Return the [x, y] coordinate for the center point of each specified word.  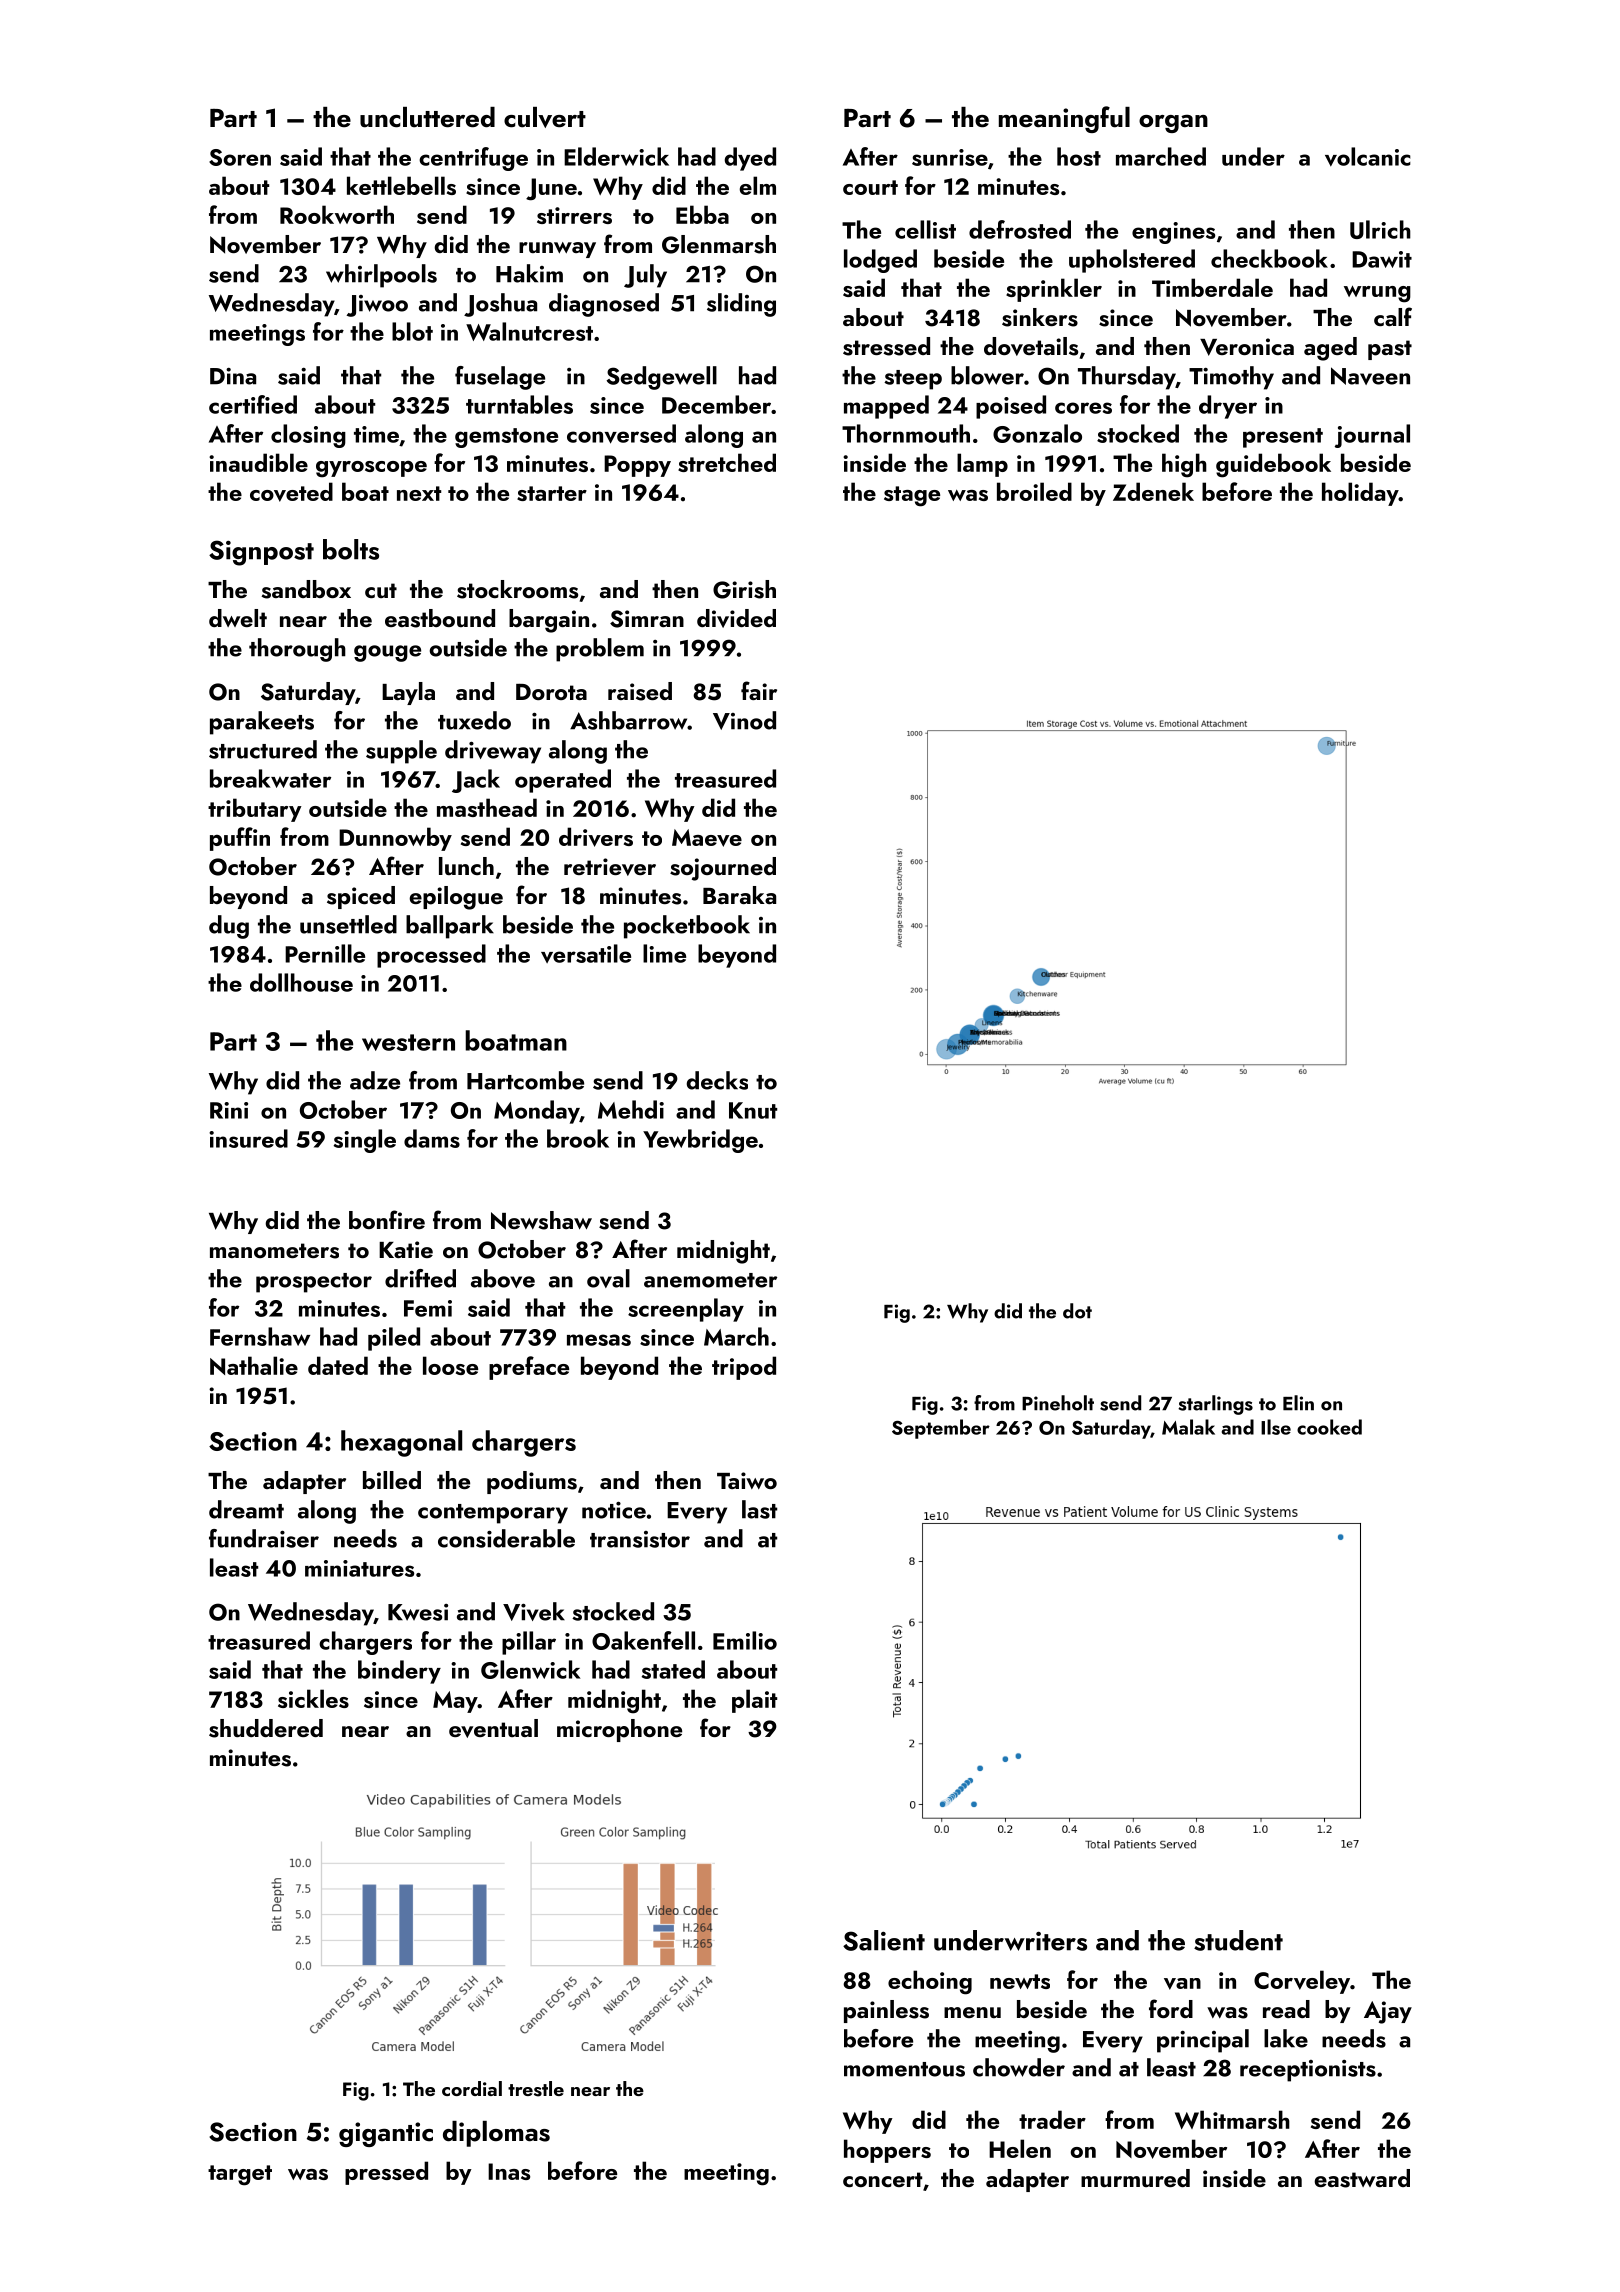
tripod [744, 1368]
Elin [1298, 1403]
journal [1372, 436]
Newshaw [541, 1220]
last [759, 1509]
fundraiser [264, 1538]
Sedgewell [661, 378]
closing [308, 436]
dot [1077, 1311]
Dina [233, 376]
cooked [1329, 1427]
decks [717, 1080]
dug [229, 927]
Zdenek [1153, 491]
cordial [472, 2088]
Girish [744, 589]
